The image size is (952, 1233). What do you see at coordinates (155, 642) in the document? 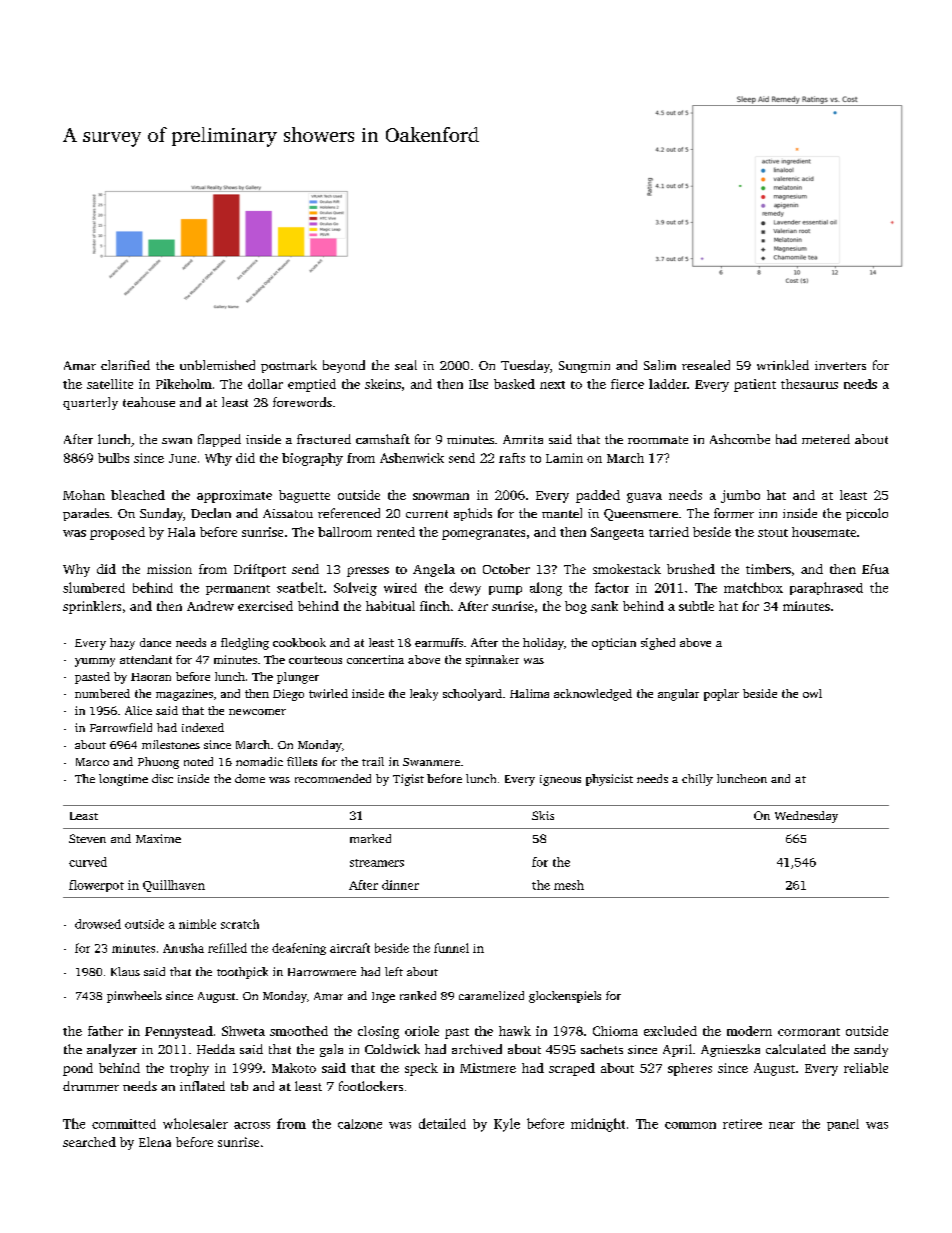
I see `dance` at bounding box center [155, 642].
